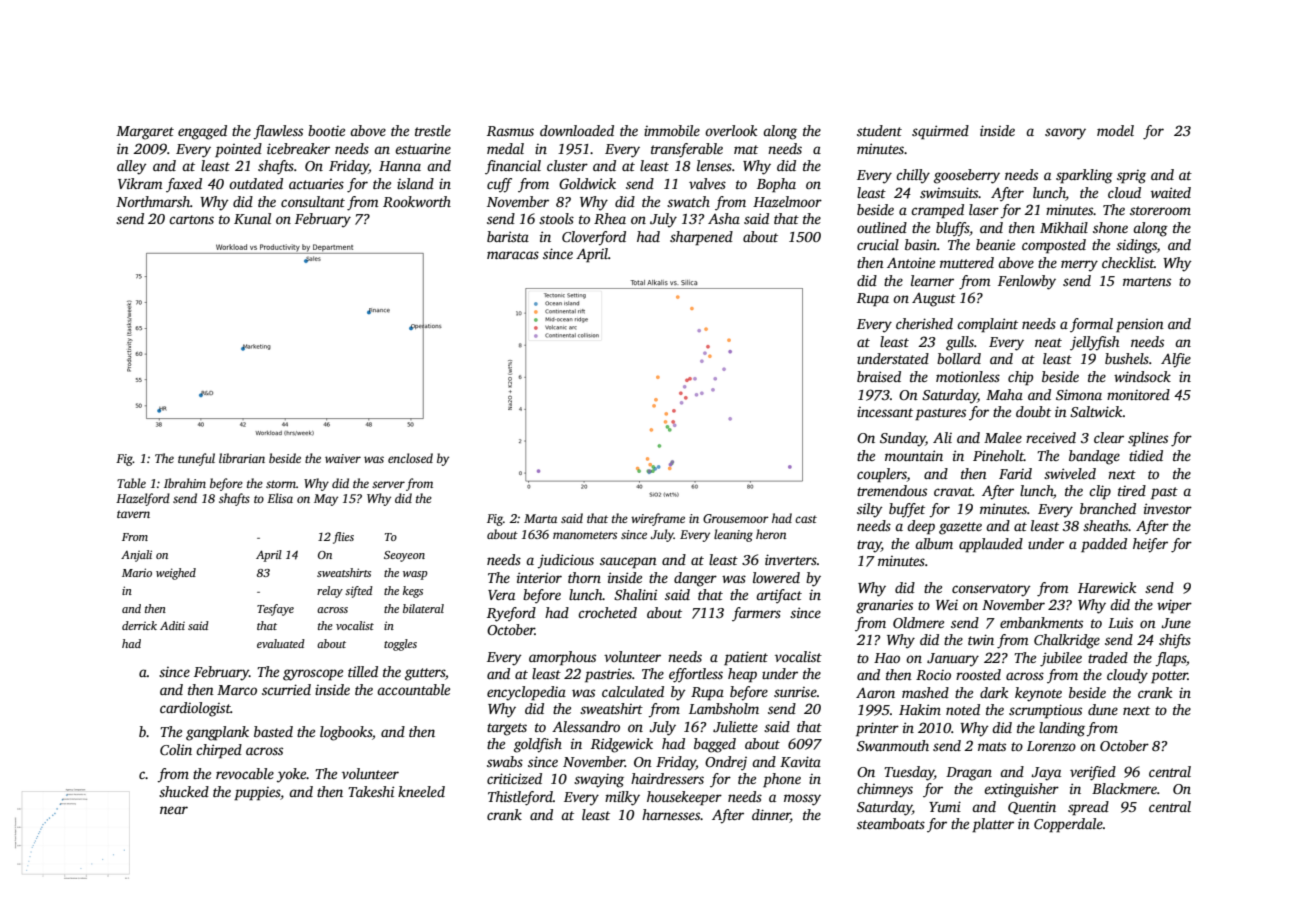 This screenshot has width=1308, height=924. What do you see at coordinates (891, 823) in the screenshot?
I see `steamboats` at bounding box center [891, 823].
